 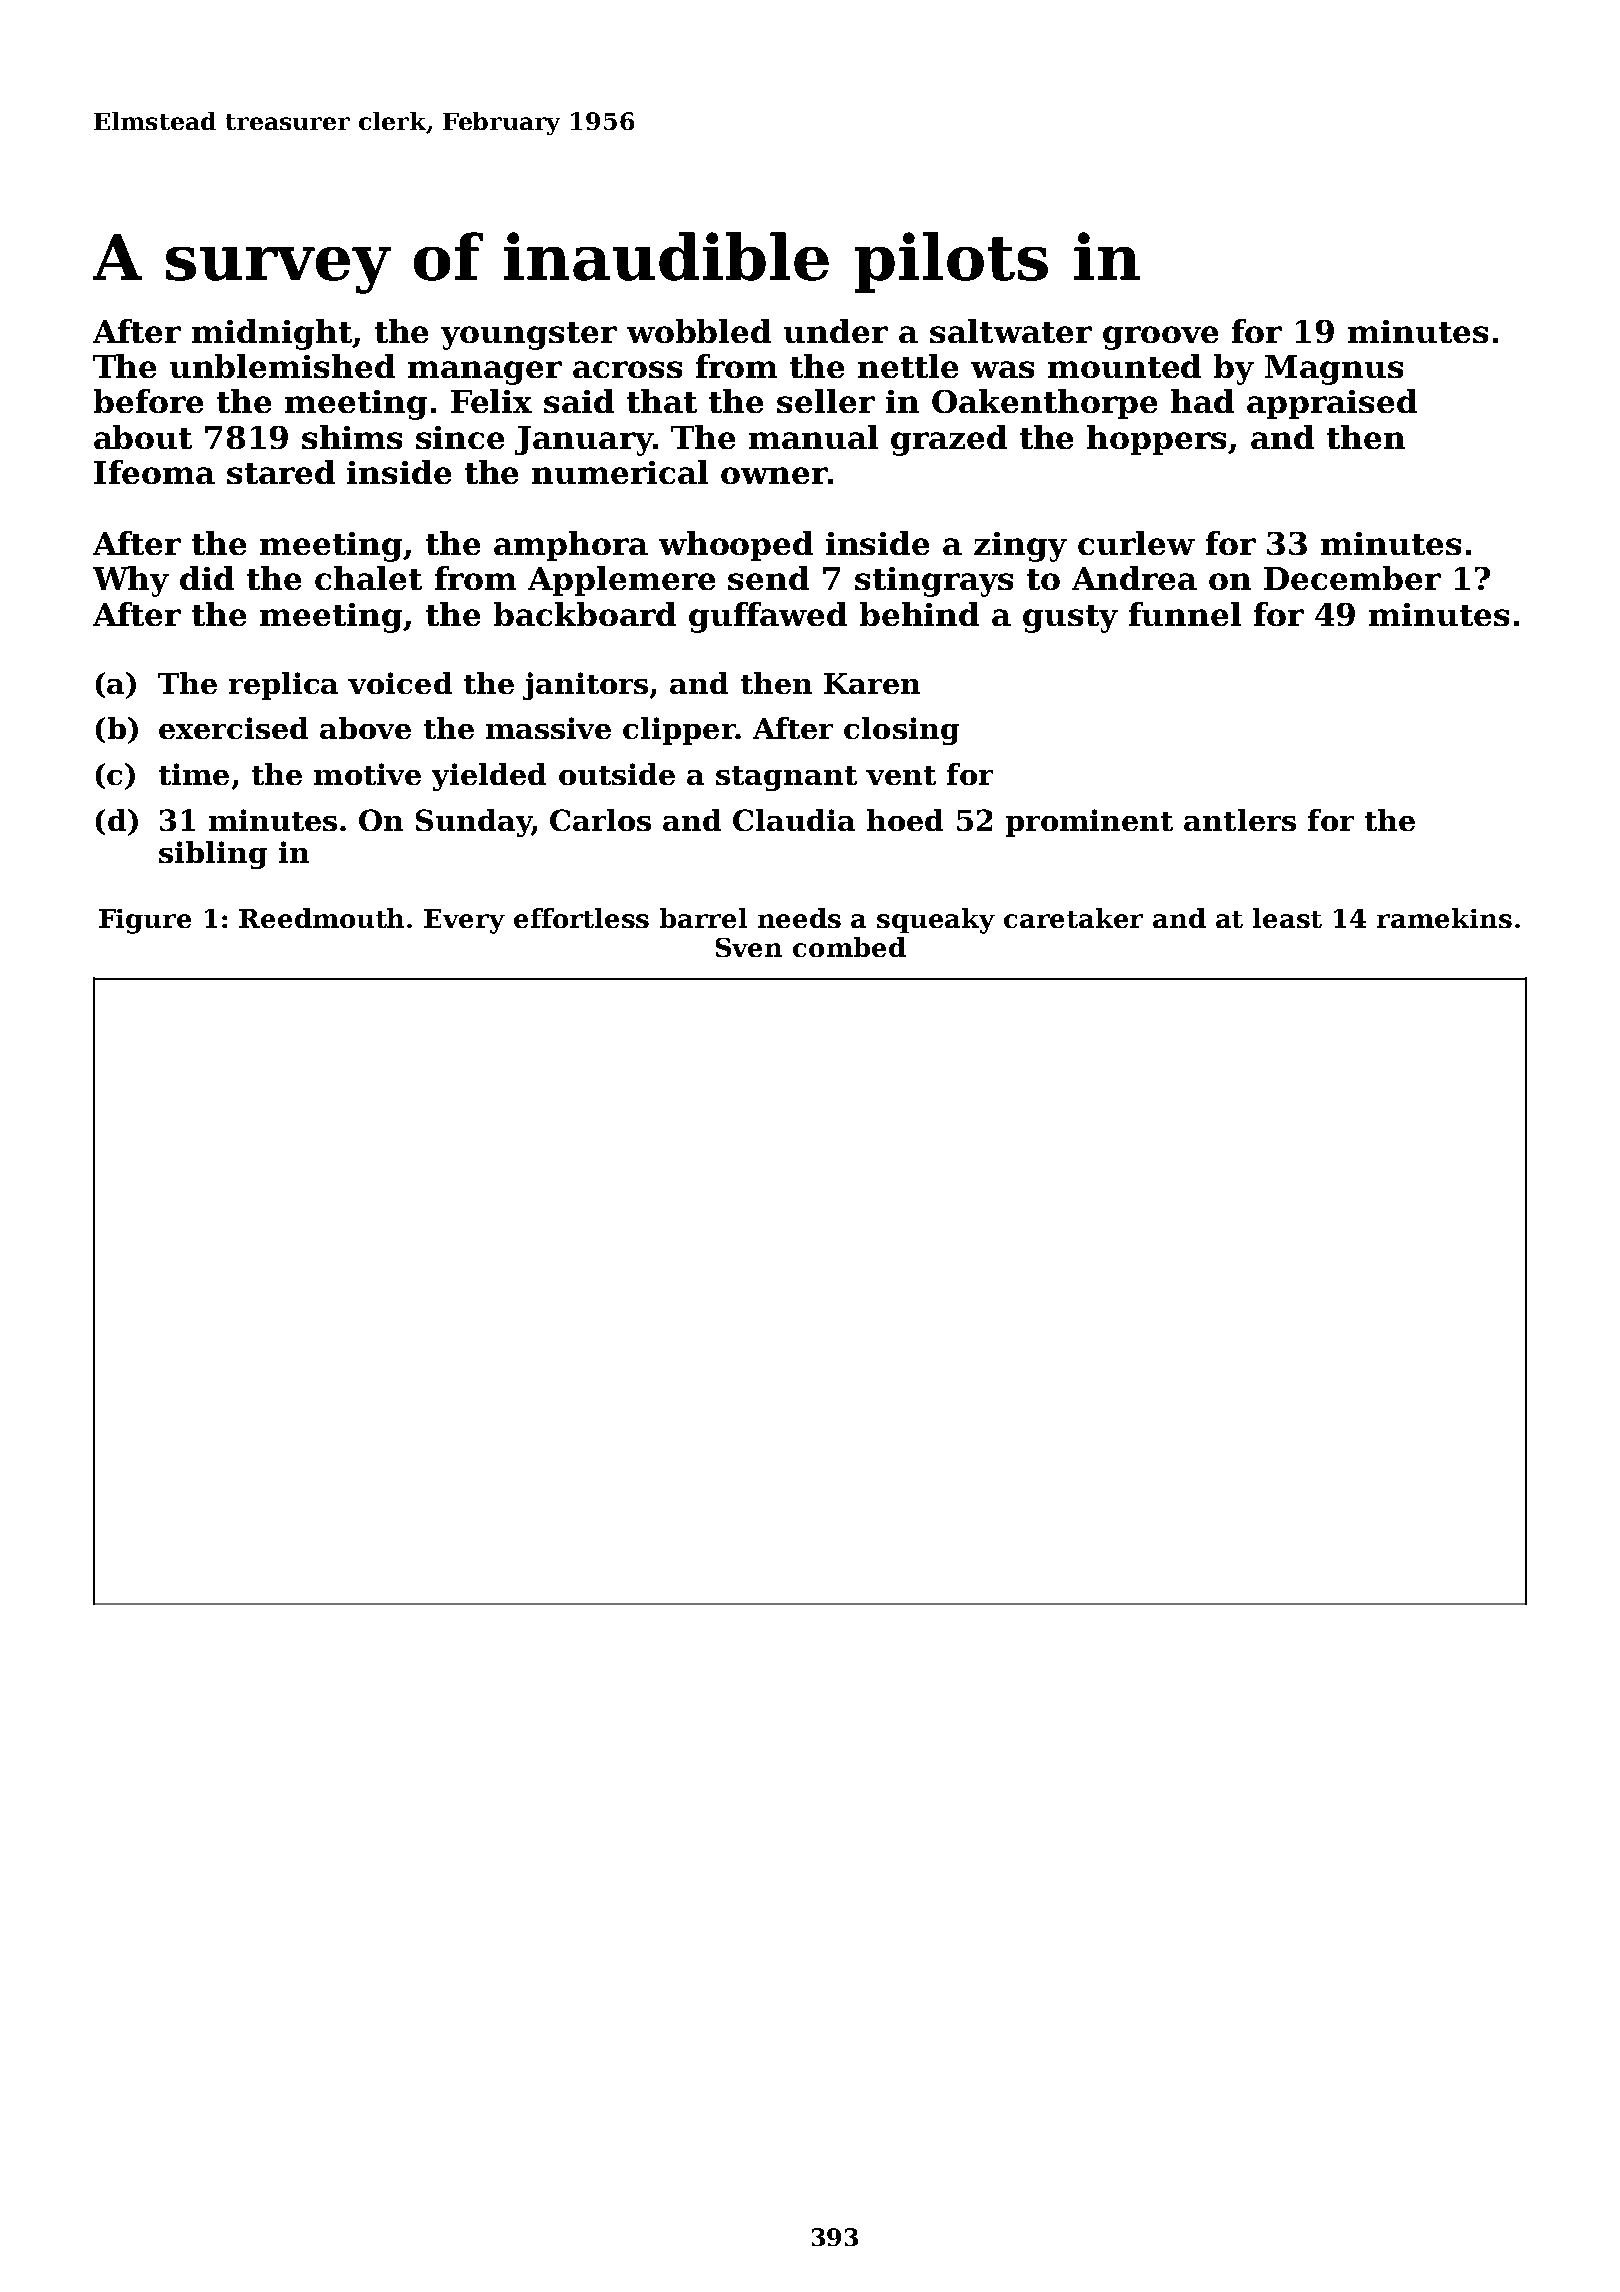 What do you see at coordinates (281, 472) in the screenshot?
I see `stared` at bounding box center [281, 472].
